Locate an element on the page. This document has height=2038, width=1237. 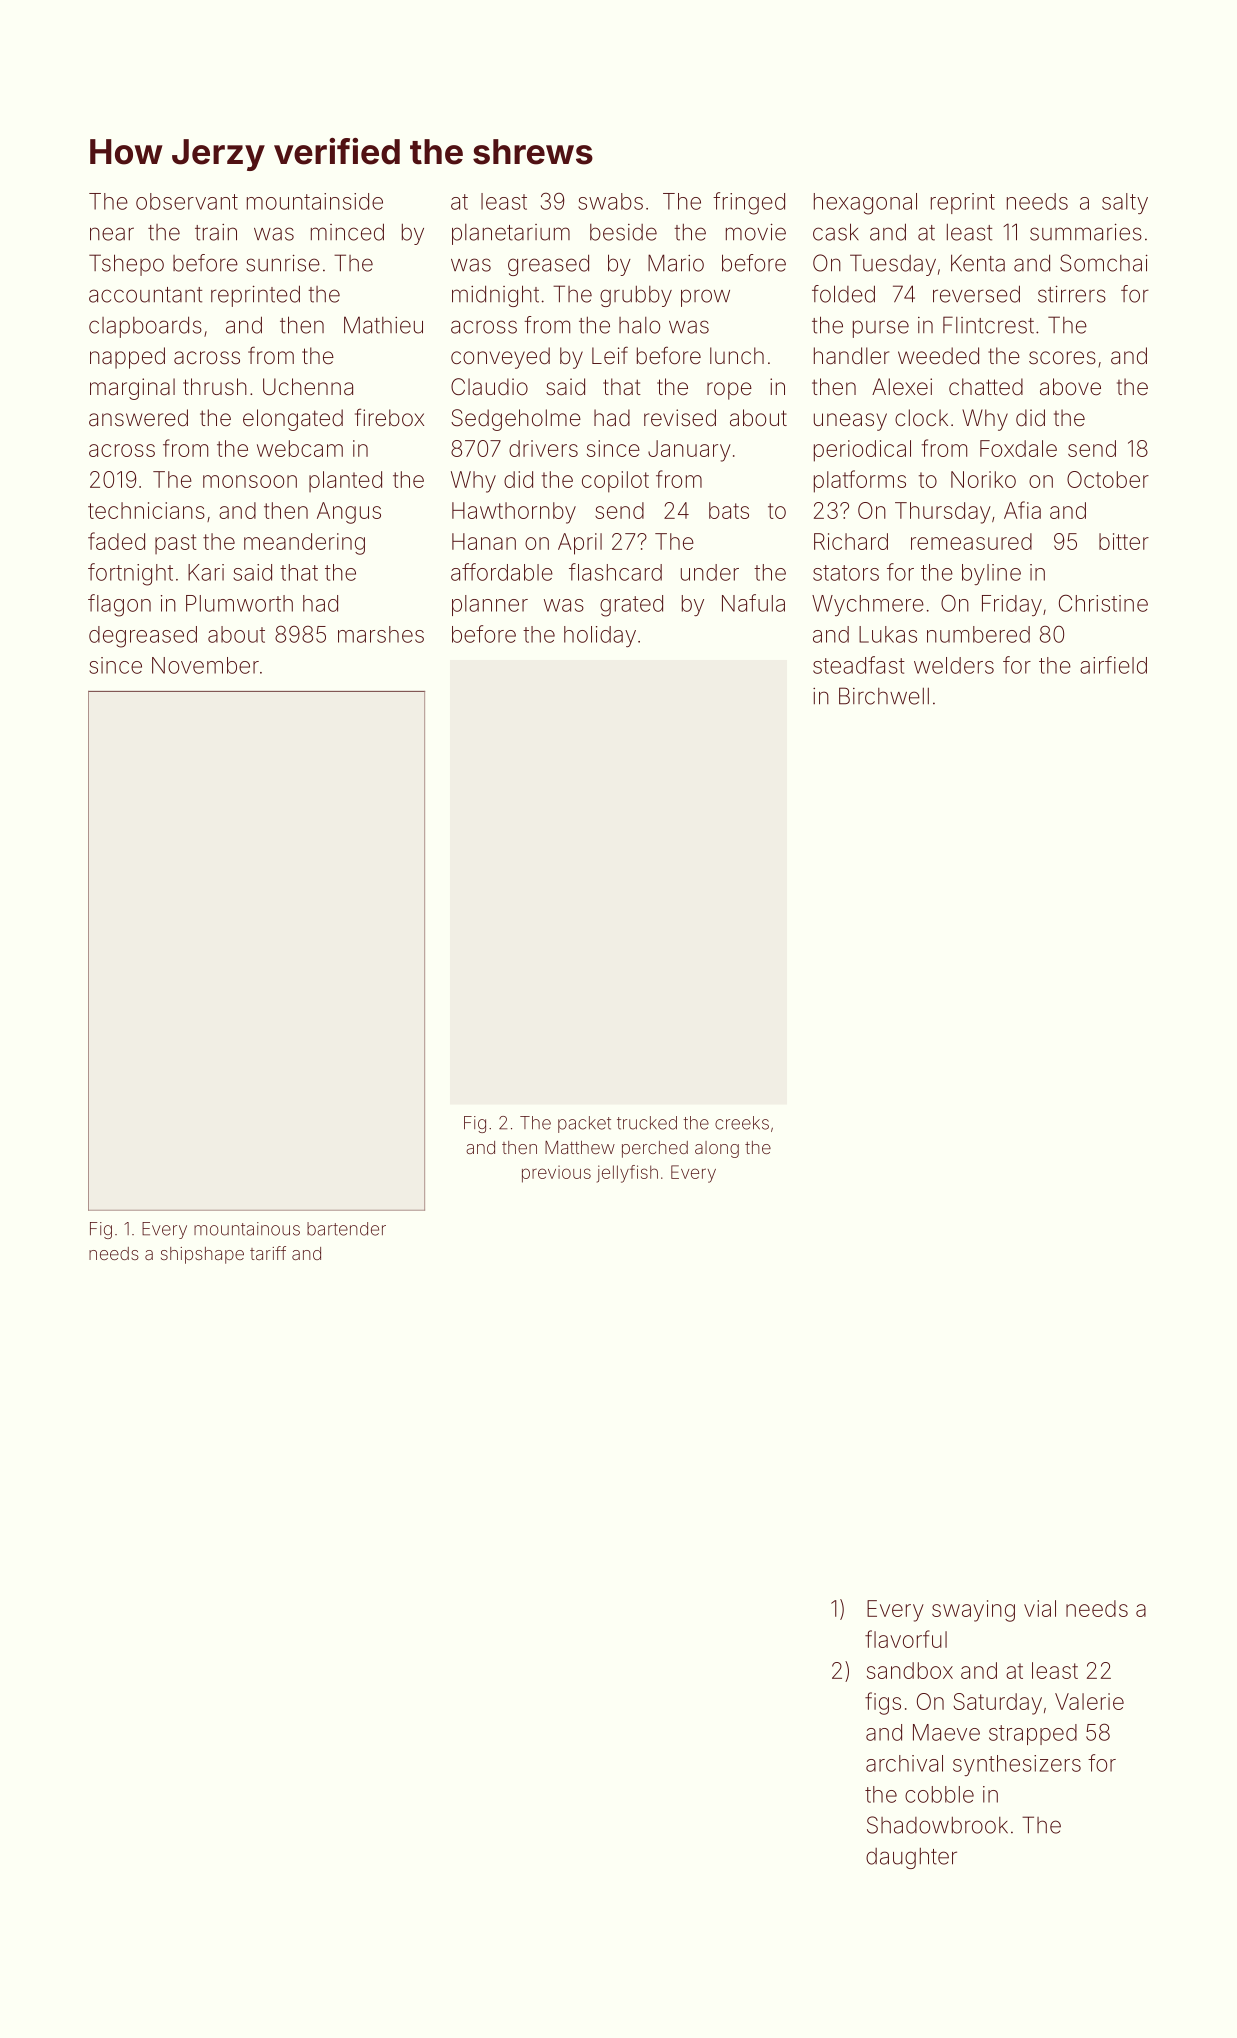
holiday is located at coordinates (600, 636).
